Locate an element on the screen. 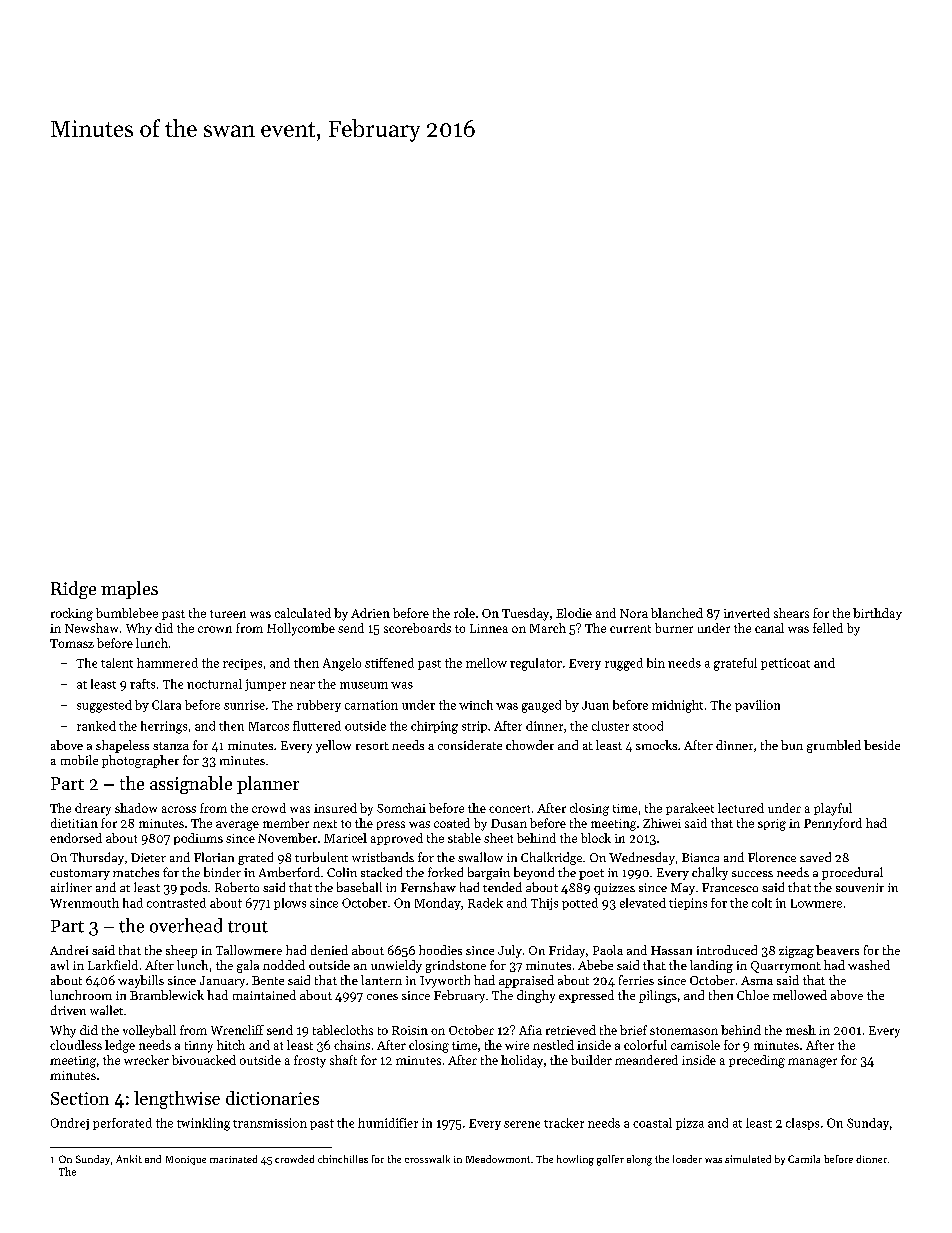 This screenshot has height=1233, width=952. holiday is located at coordinates (522, 1061).
